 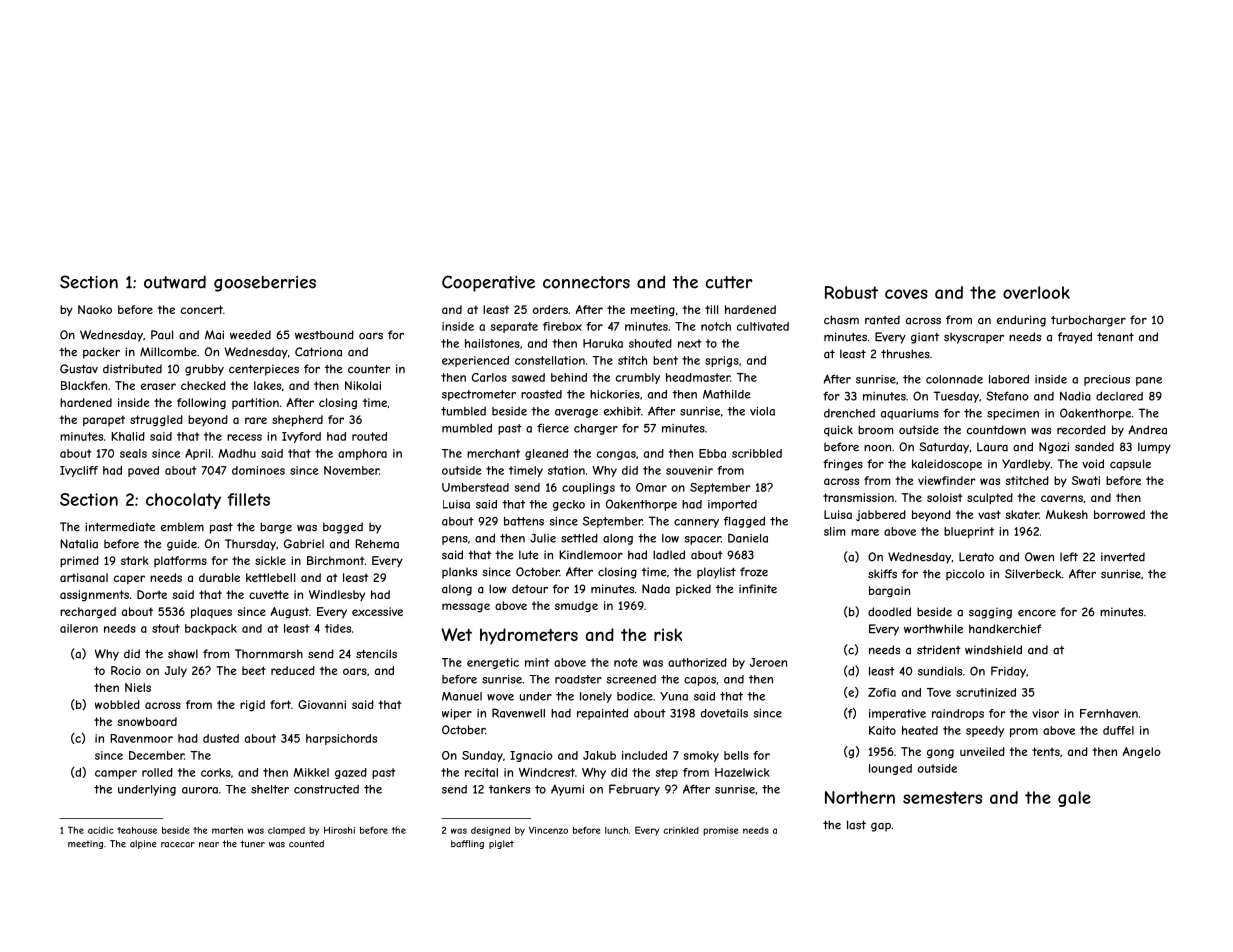 What do you see at coordinates (881, 827) in the document?
I see `gap` at bounding box center [881, 827].
